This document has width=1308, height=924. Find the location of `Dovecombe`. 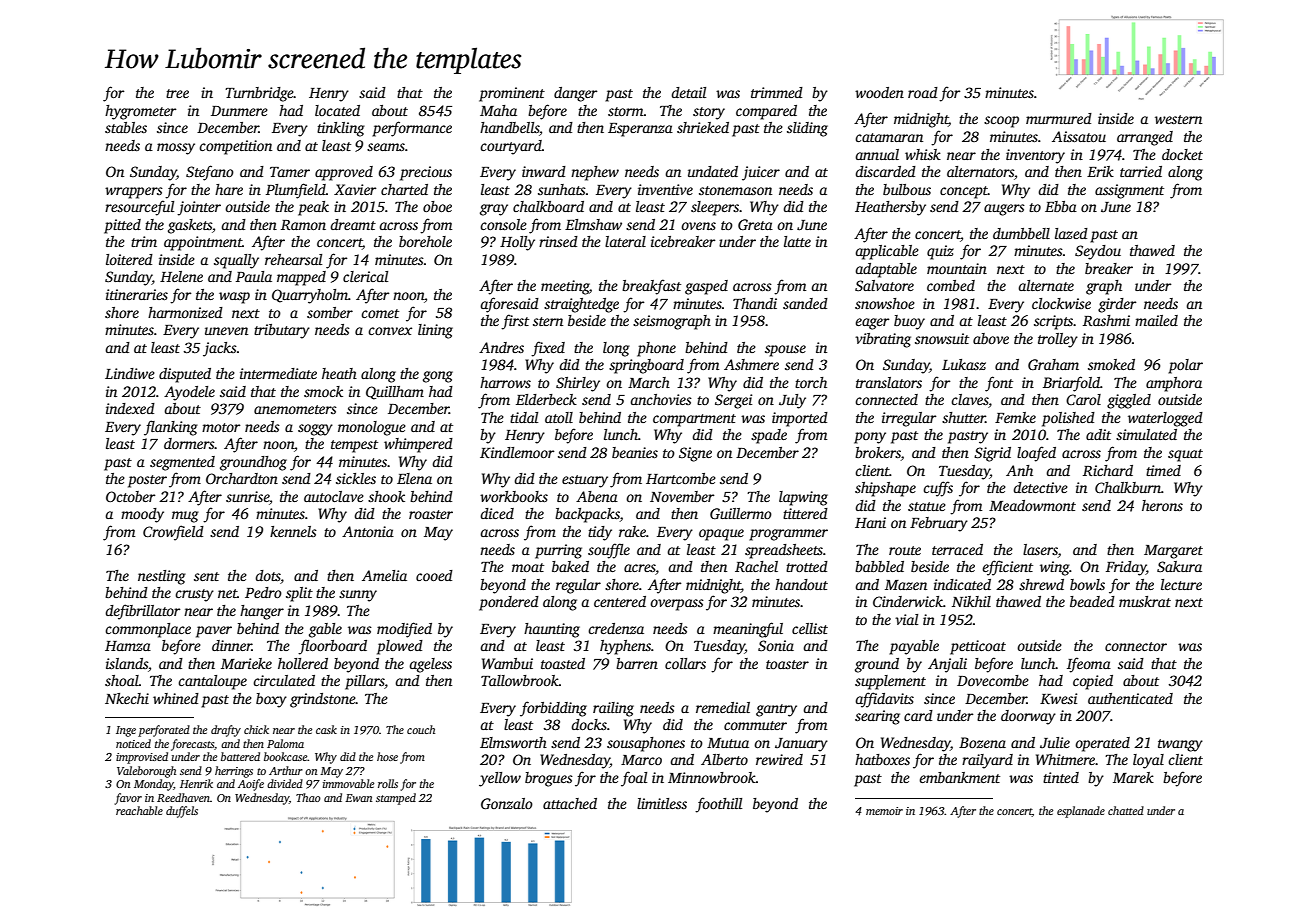

Dovecombe is located at coordinates (993, 680).
